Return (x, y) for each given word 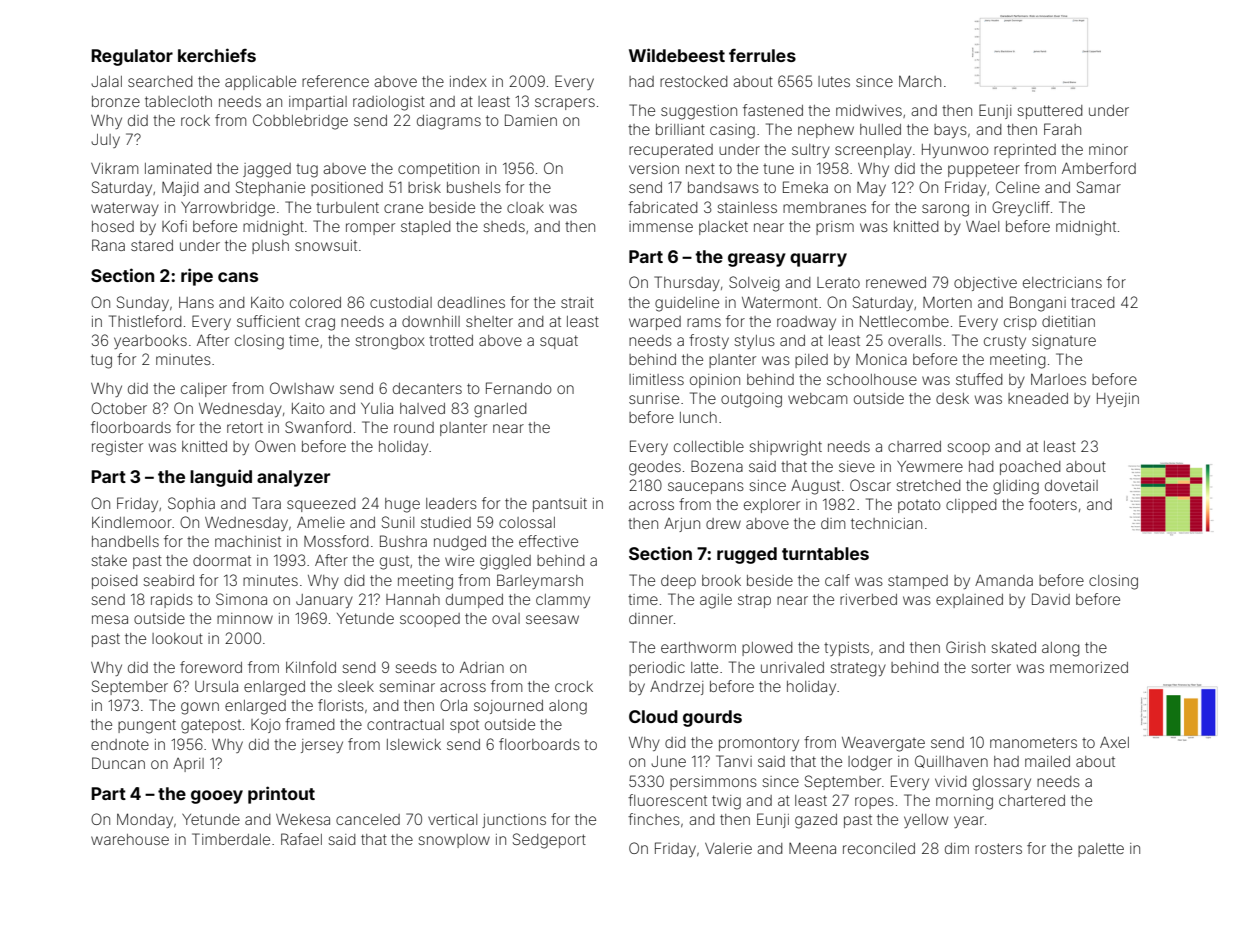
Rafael (301, 839)
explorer (772, 506)
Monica (881, 359)
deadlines (471, 302)
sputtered (1049, 112)
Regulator (132, 57)
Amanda (1004, 580)
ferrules (762, 55)
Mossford (336, 541)
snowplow (454, 841)
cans (238, 277)
